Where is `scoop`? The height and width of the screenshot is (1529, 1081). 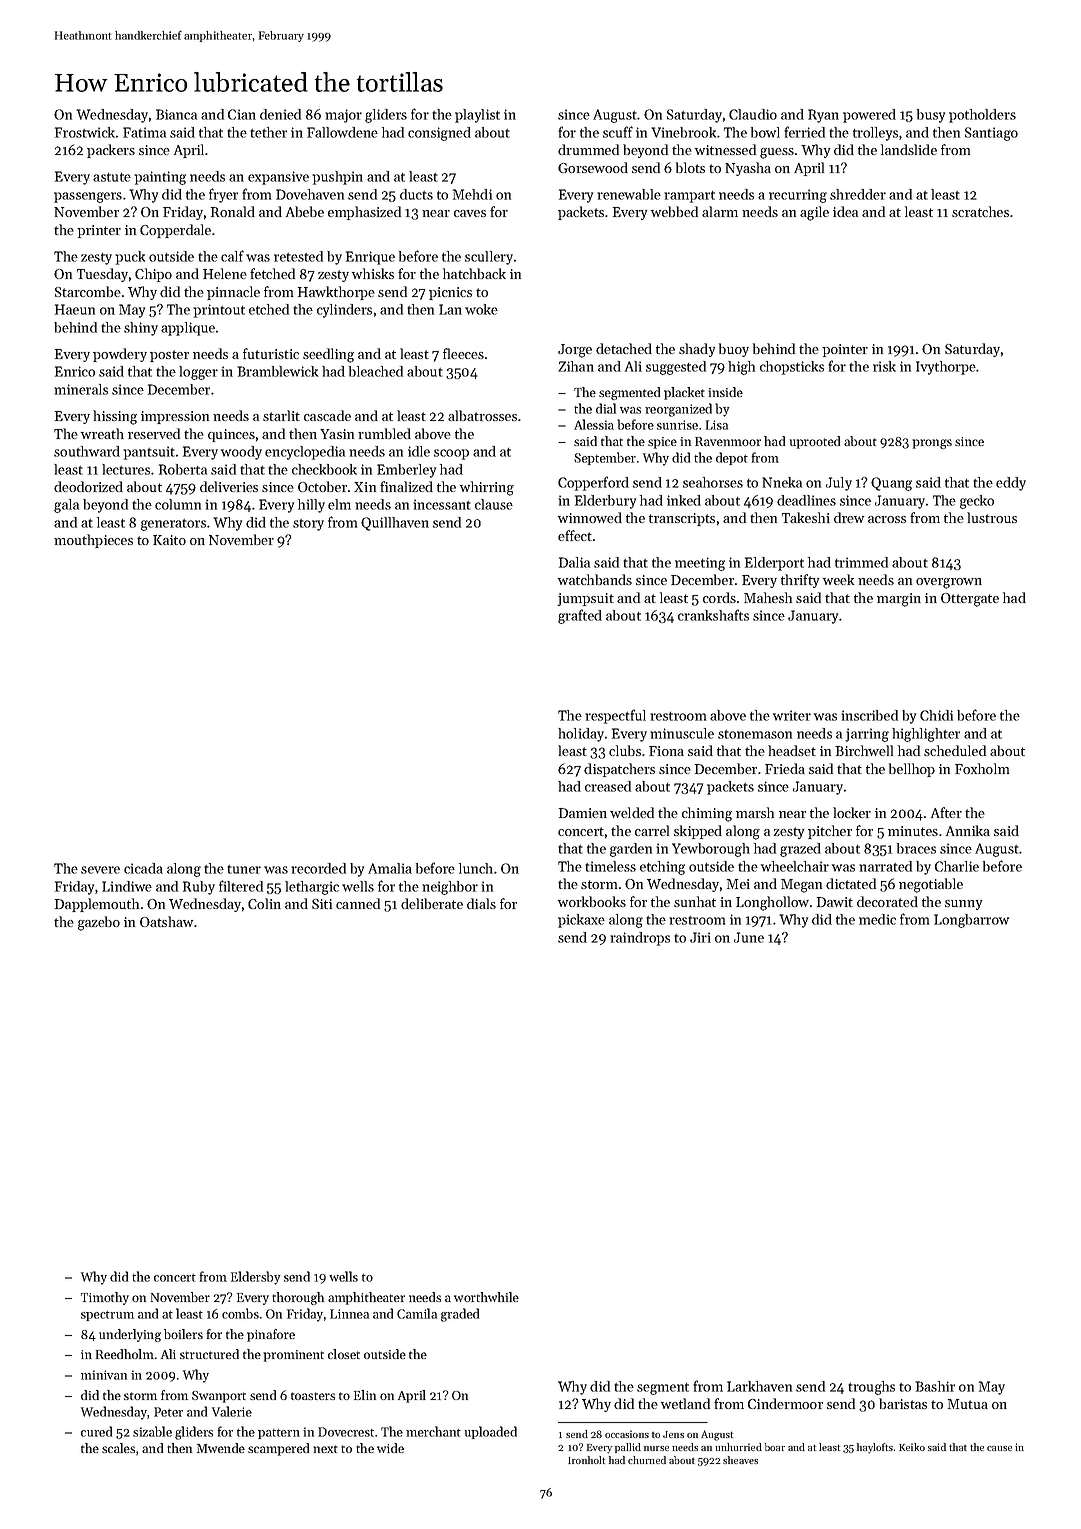
scoop is located at coordinates (451, 454).
